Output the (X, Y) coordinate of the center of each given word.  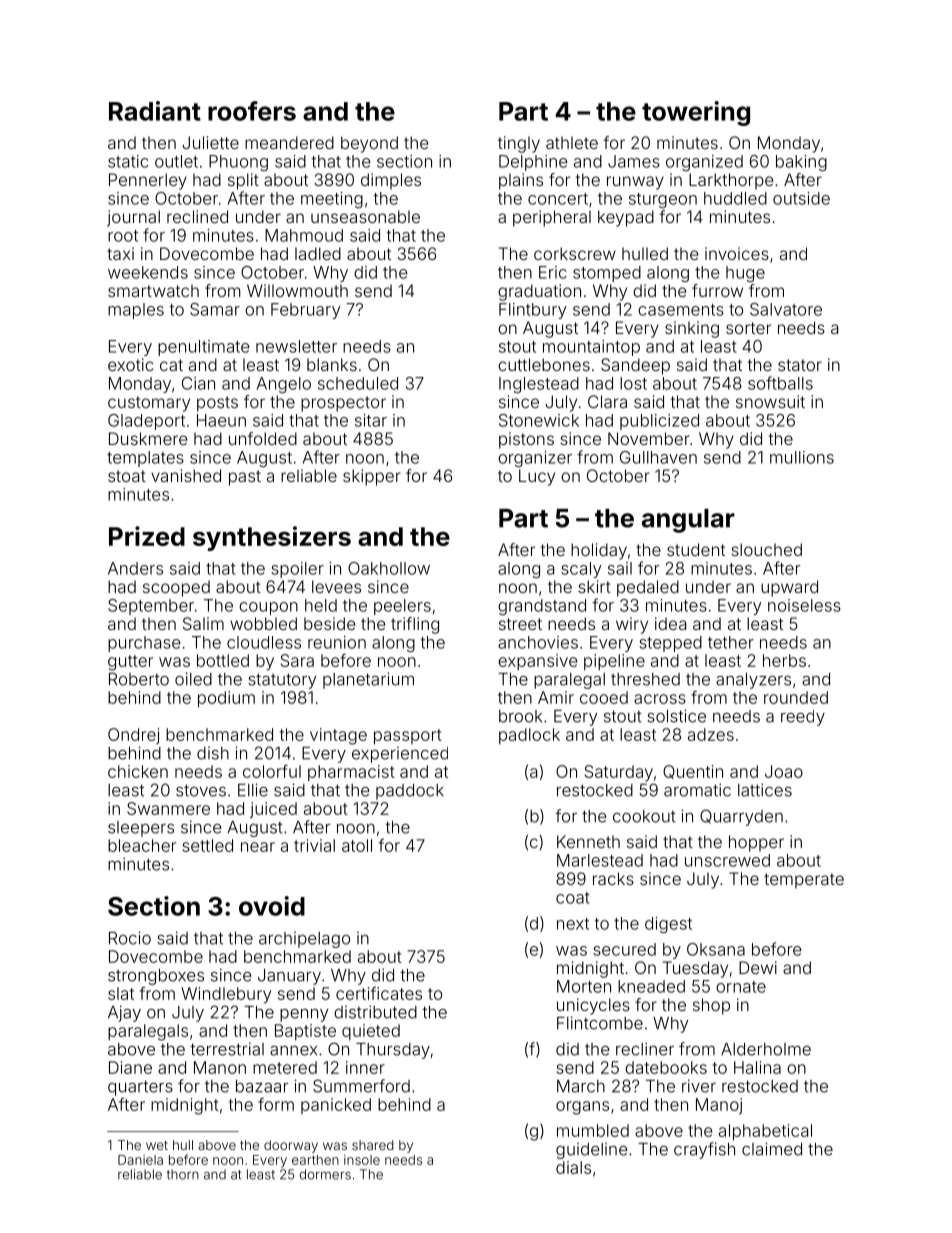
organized (704, 163)
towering (696, 113)
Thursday (393, 1051)
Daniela (140, 1160)
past (245, 478)
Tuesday (695, 969)
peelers (402, 607)
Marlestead (600, 860)
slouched (766, 549)
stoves (201, 790)
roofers (252, 111)
